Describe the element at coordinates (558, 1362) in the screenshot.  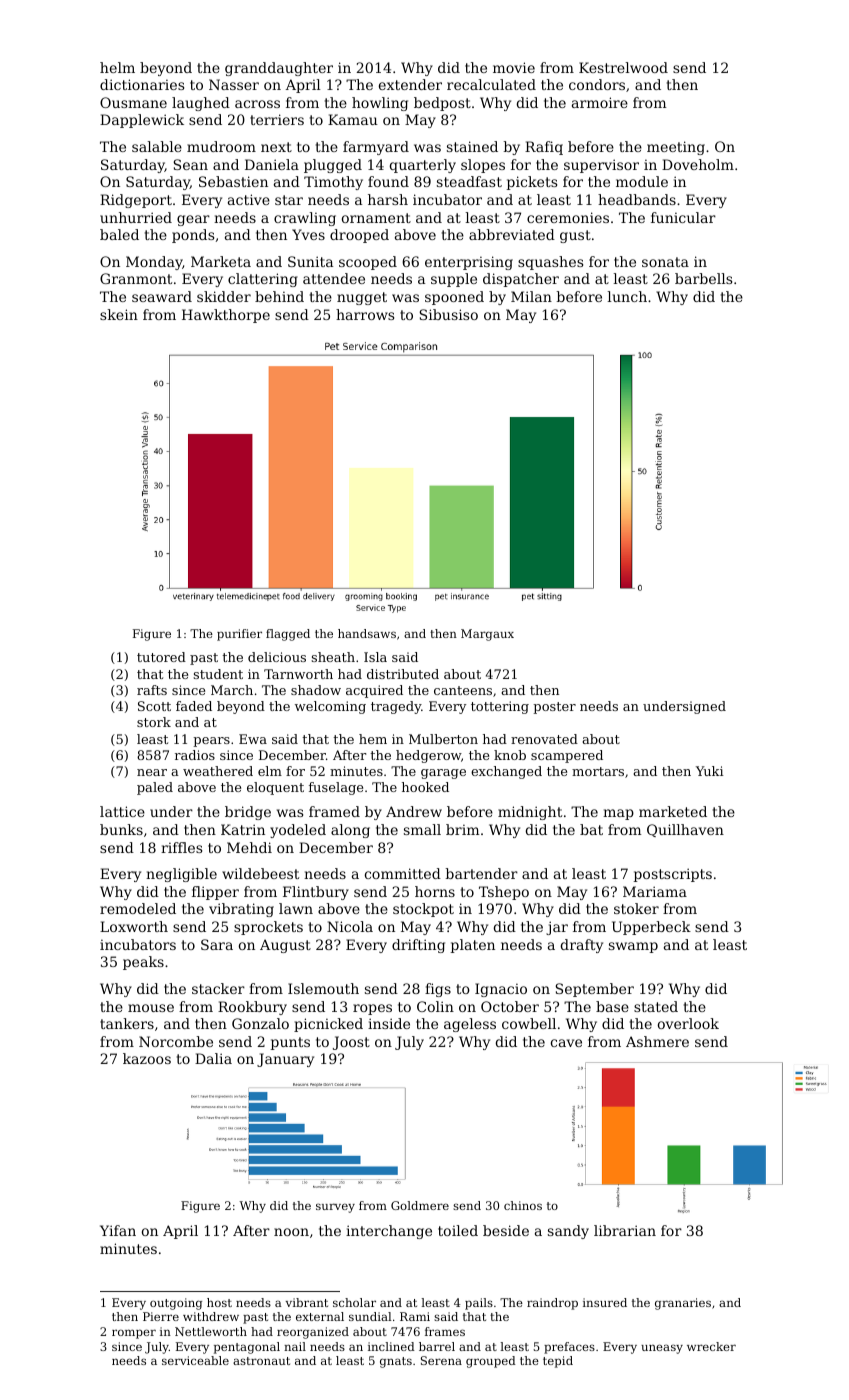
I see `tepid` at that location.
